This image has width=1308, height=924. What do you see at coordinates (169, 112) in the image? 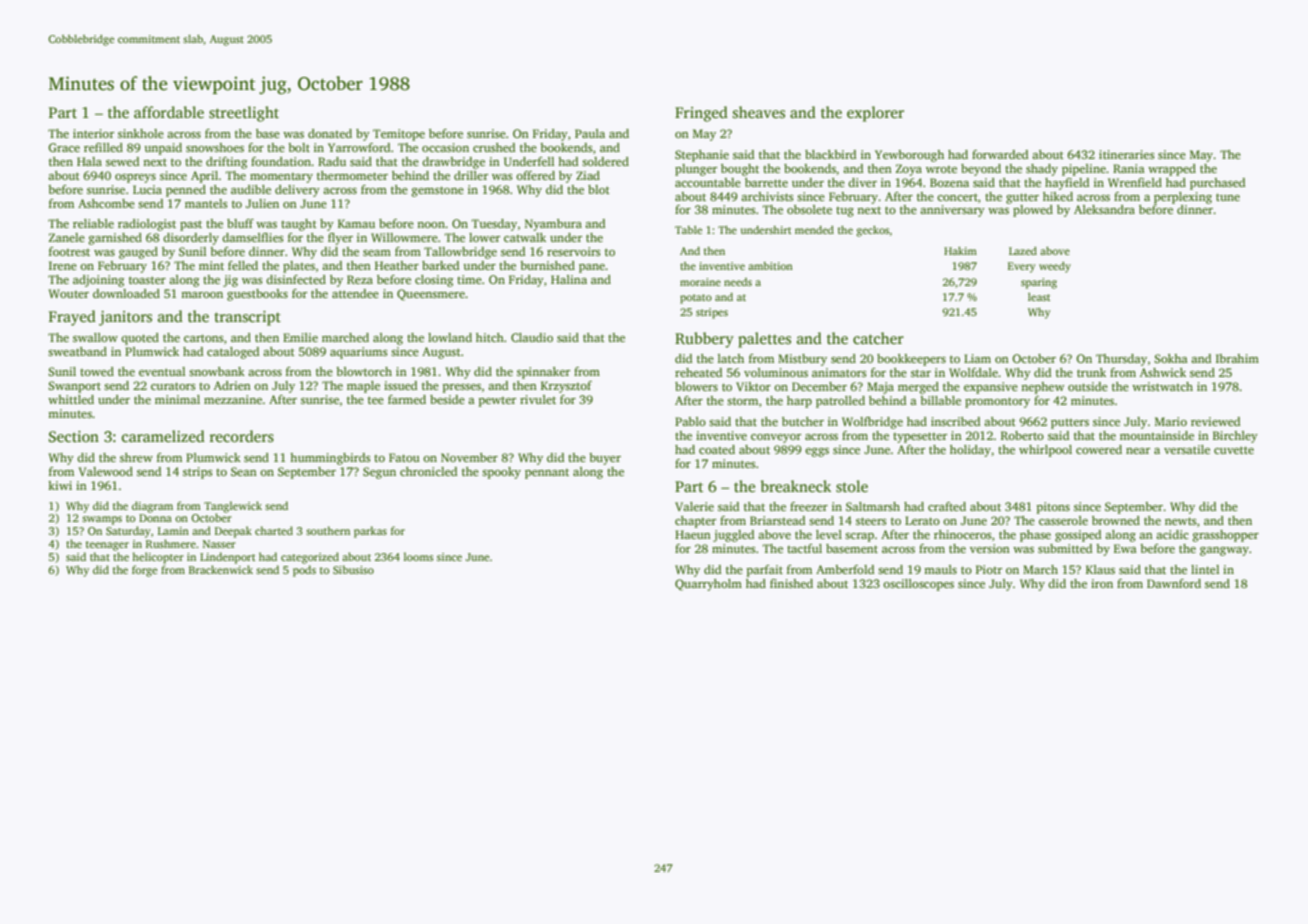
I see `affordable` at bounding box center [169, 112].
